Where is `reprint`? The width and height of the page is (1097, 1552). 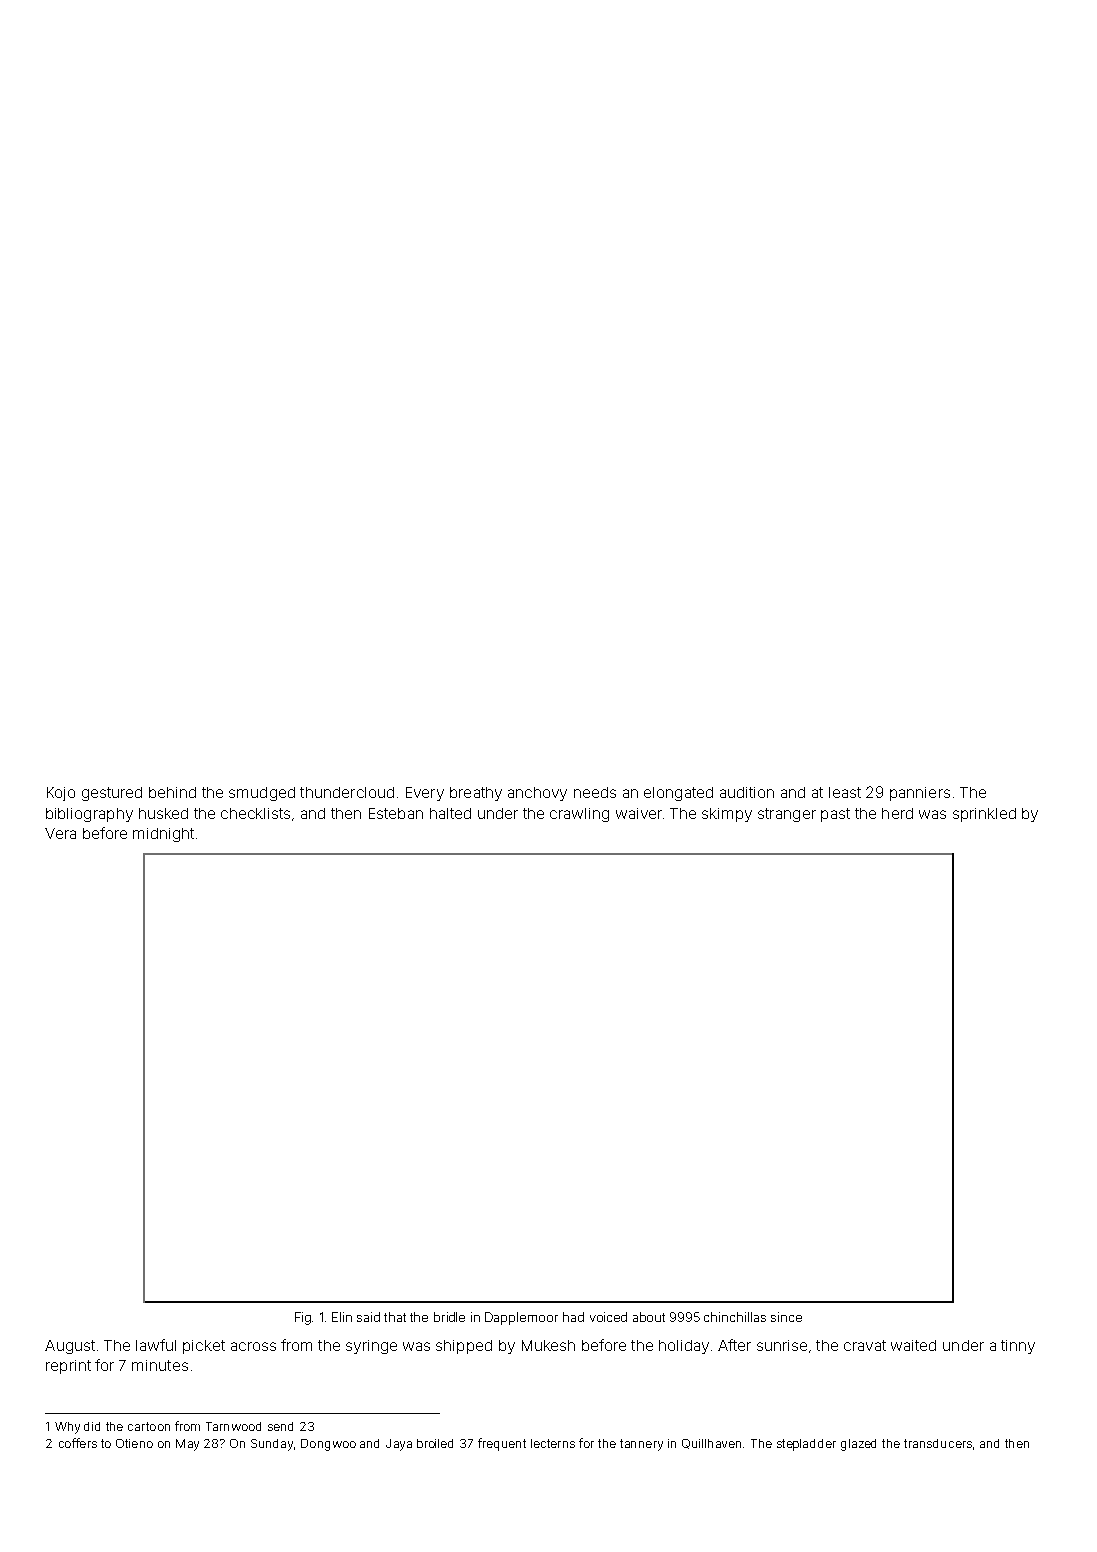 reprint is located at coordinates (68, 1367).
